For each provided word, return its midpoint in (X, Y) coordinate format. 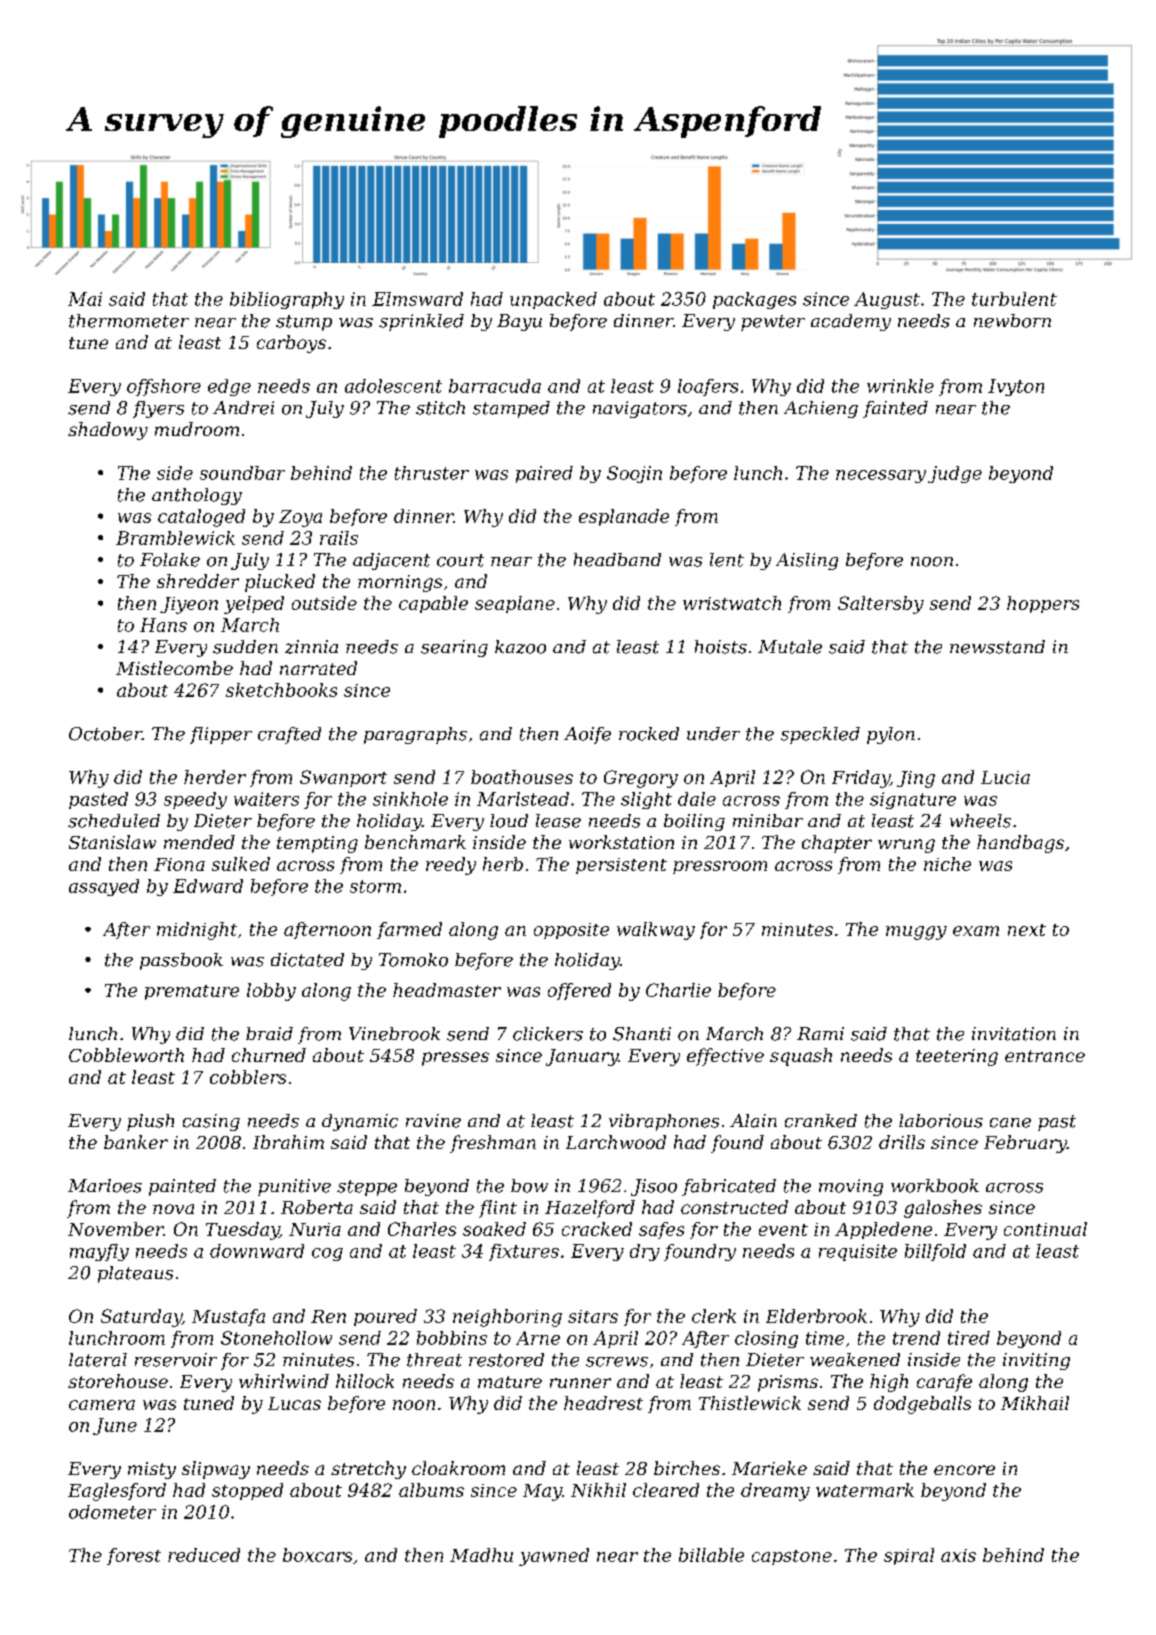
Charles (422, 1229)
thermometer (129, 321)
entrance (1045, 1056)
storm (375, 886)
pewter (773, 323)
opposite (571, 931)
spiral (909, 1556)
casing (211, 1122)
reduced (204, 1555)
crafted (289, 735)
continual (1045, 1229)
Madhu (481, 1555)
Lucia (1005, 777)
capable (433, 604)
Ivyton (1016, 387)
